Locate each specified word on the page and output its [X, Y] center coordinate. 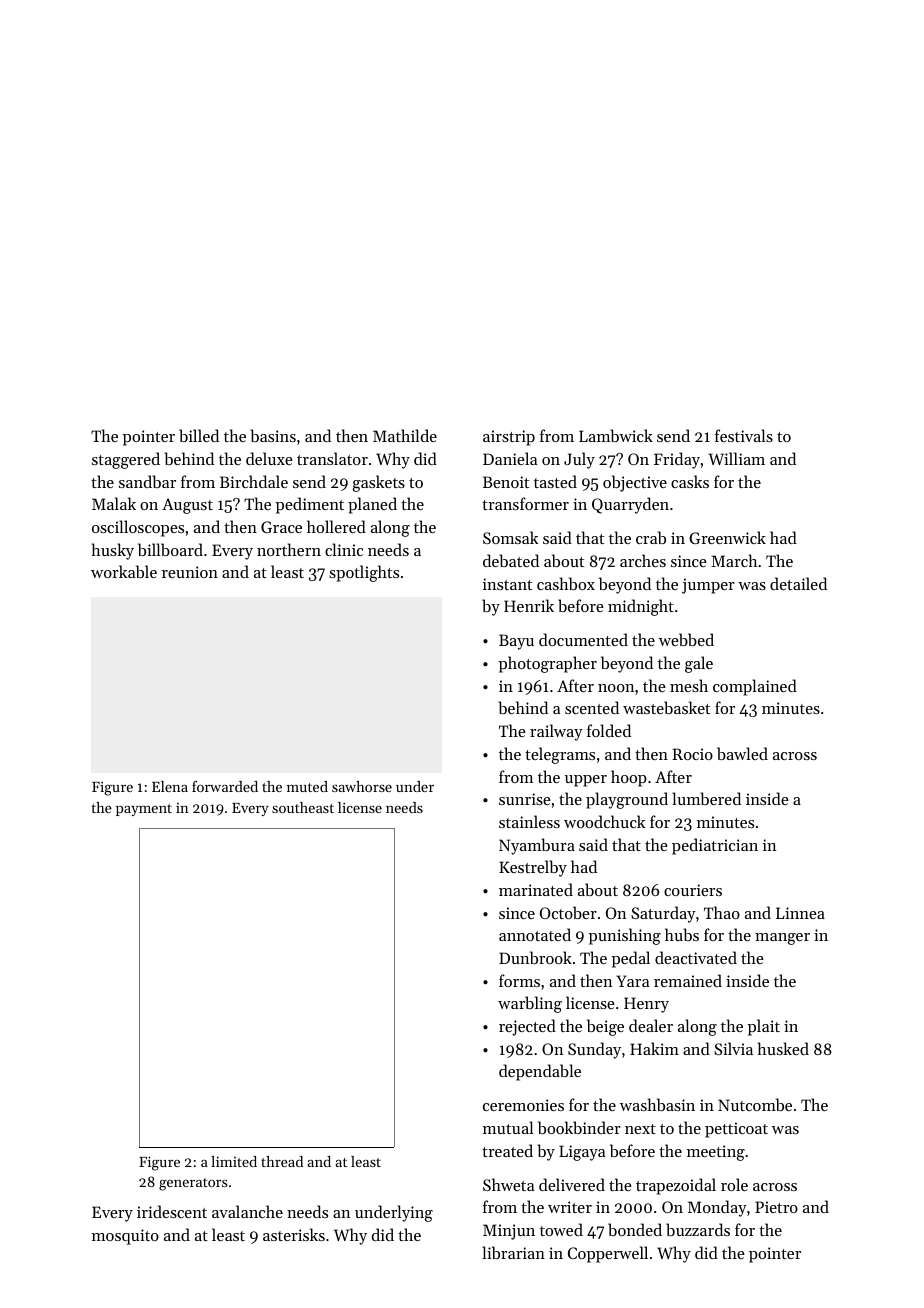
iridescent [172, 1211]
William [736, 458]
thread [282, 1161]
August [187, 506]
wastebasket [666, 707]
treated [507, 1150]
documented [583, 639]
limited [234, 1161]
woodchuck [604, 821]
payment [144, 810]
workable [124, 571]
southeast [303, 807]
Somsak [510, 537]
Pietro [776, 1207]
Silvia [733, 1048]
